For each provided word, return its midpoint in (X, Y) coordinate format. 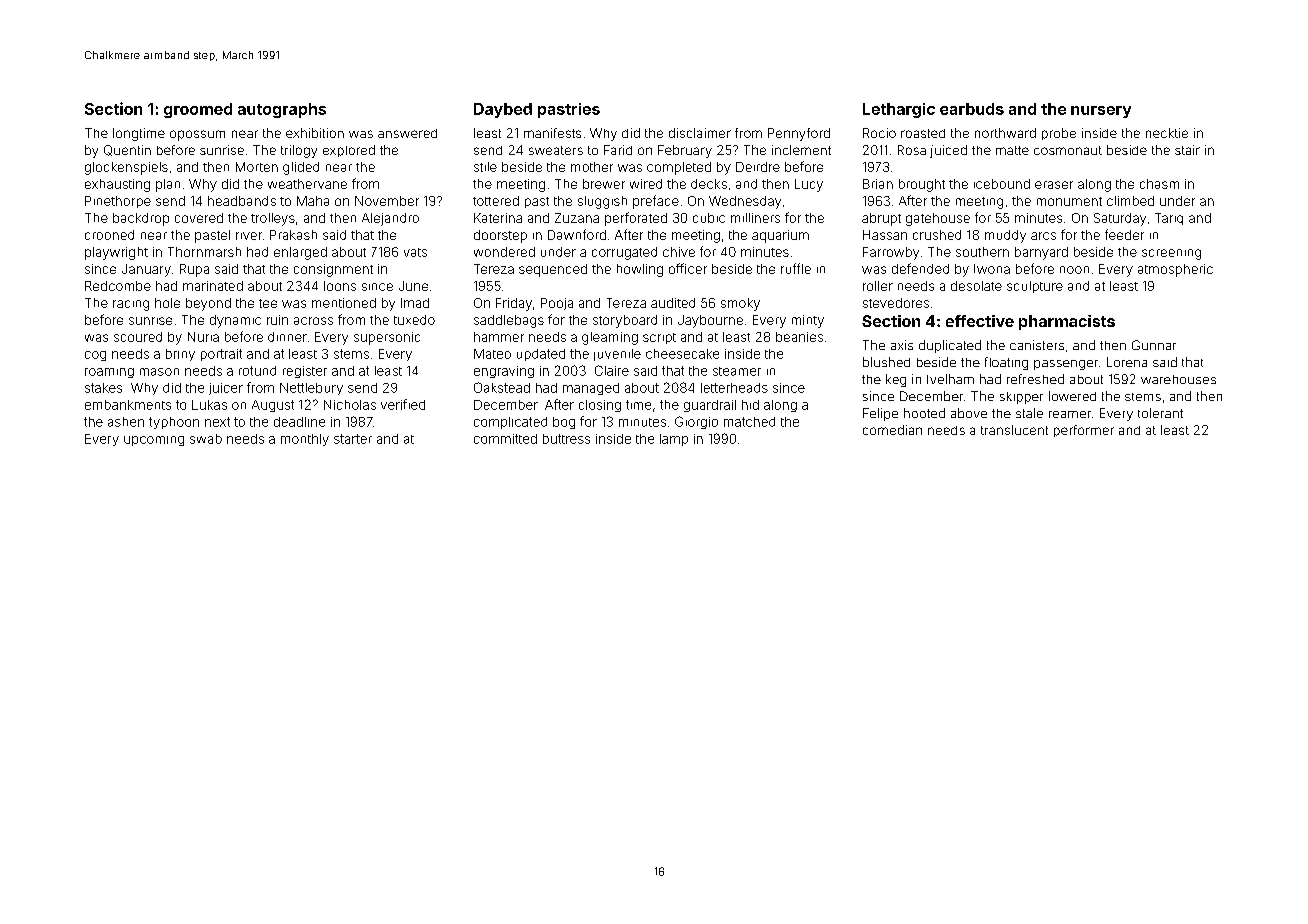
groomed (198, 110)
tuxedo (414, 320)
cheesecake (682, 354)
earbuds (972, 109)
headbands (242, 201)
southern (982, 252)
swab (206, 439)
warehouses (1178, 379)
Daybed (503, 110)
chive (679, 252)
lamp (674, 440)
